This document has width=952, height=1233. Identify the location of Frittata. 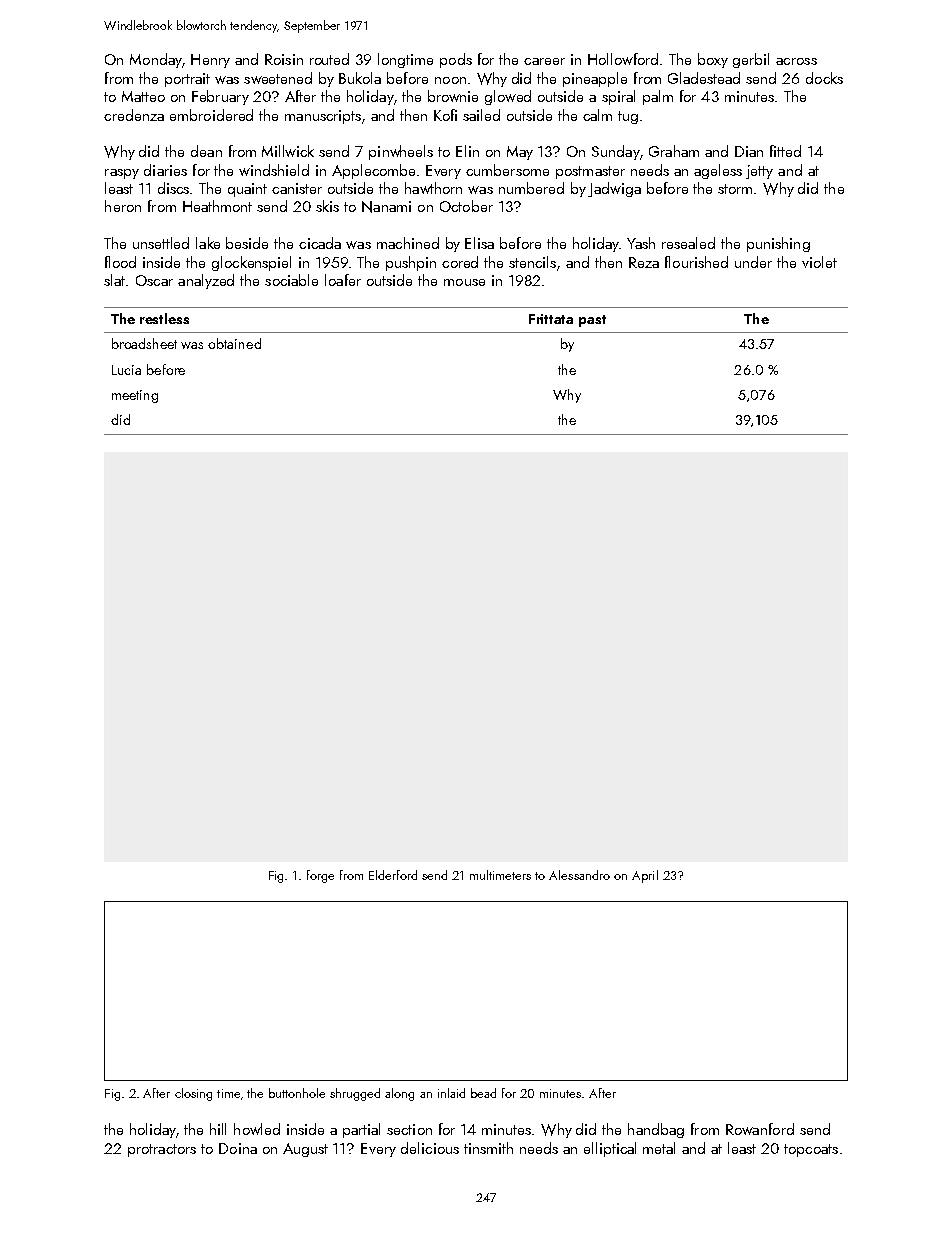
(551, 319).
